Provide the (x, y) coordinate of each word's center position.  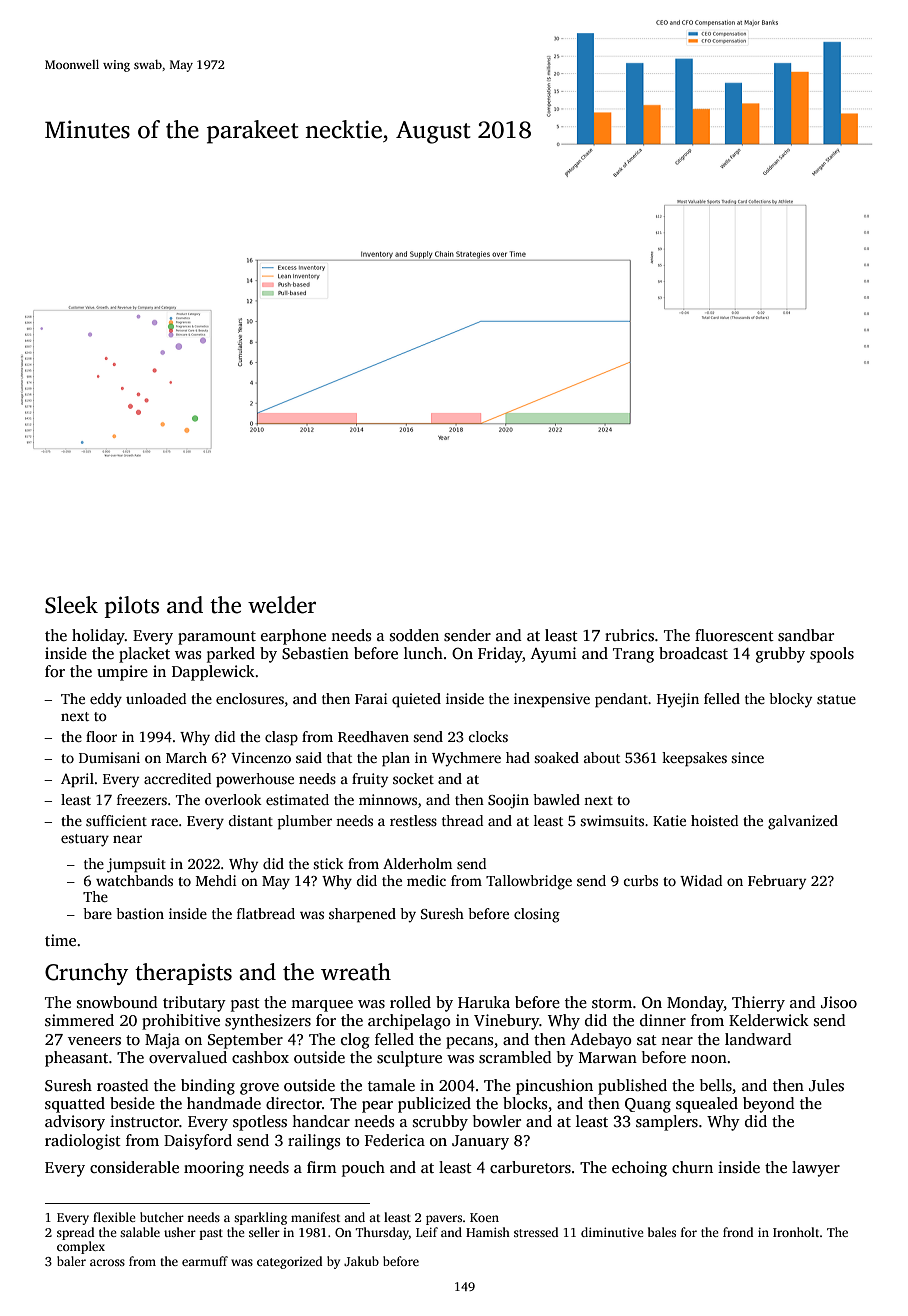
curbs (640, 880)
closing (537, 915)
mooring (214, 1169)
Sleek (71, 605)
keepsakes (694, 759)
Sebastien (315, 653)
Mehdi (216, 880)
